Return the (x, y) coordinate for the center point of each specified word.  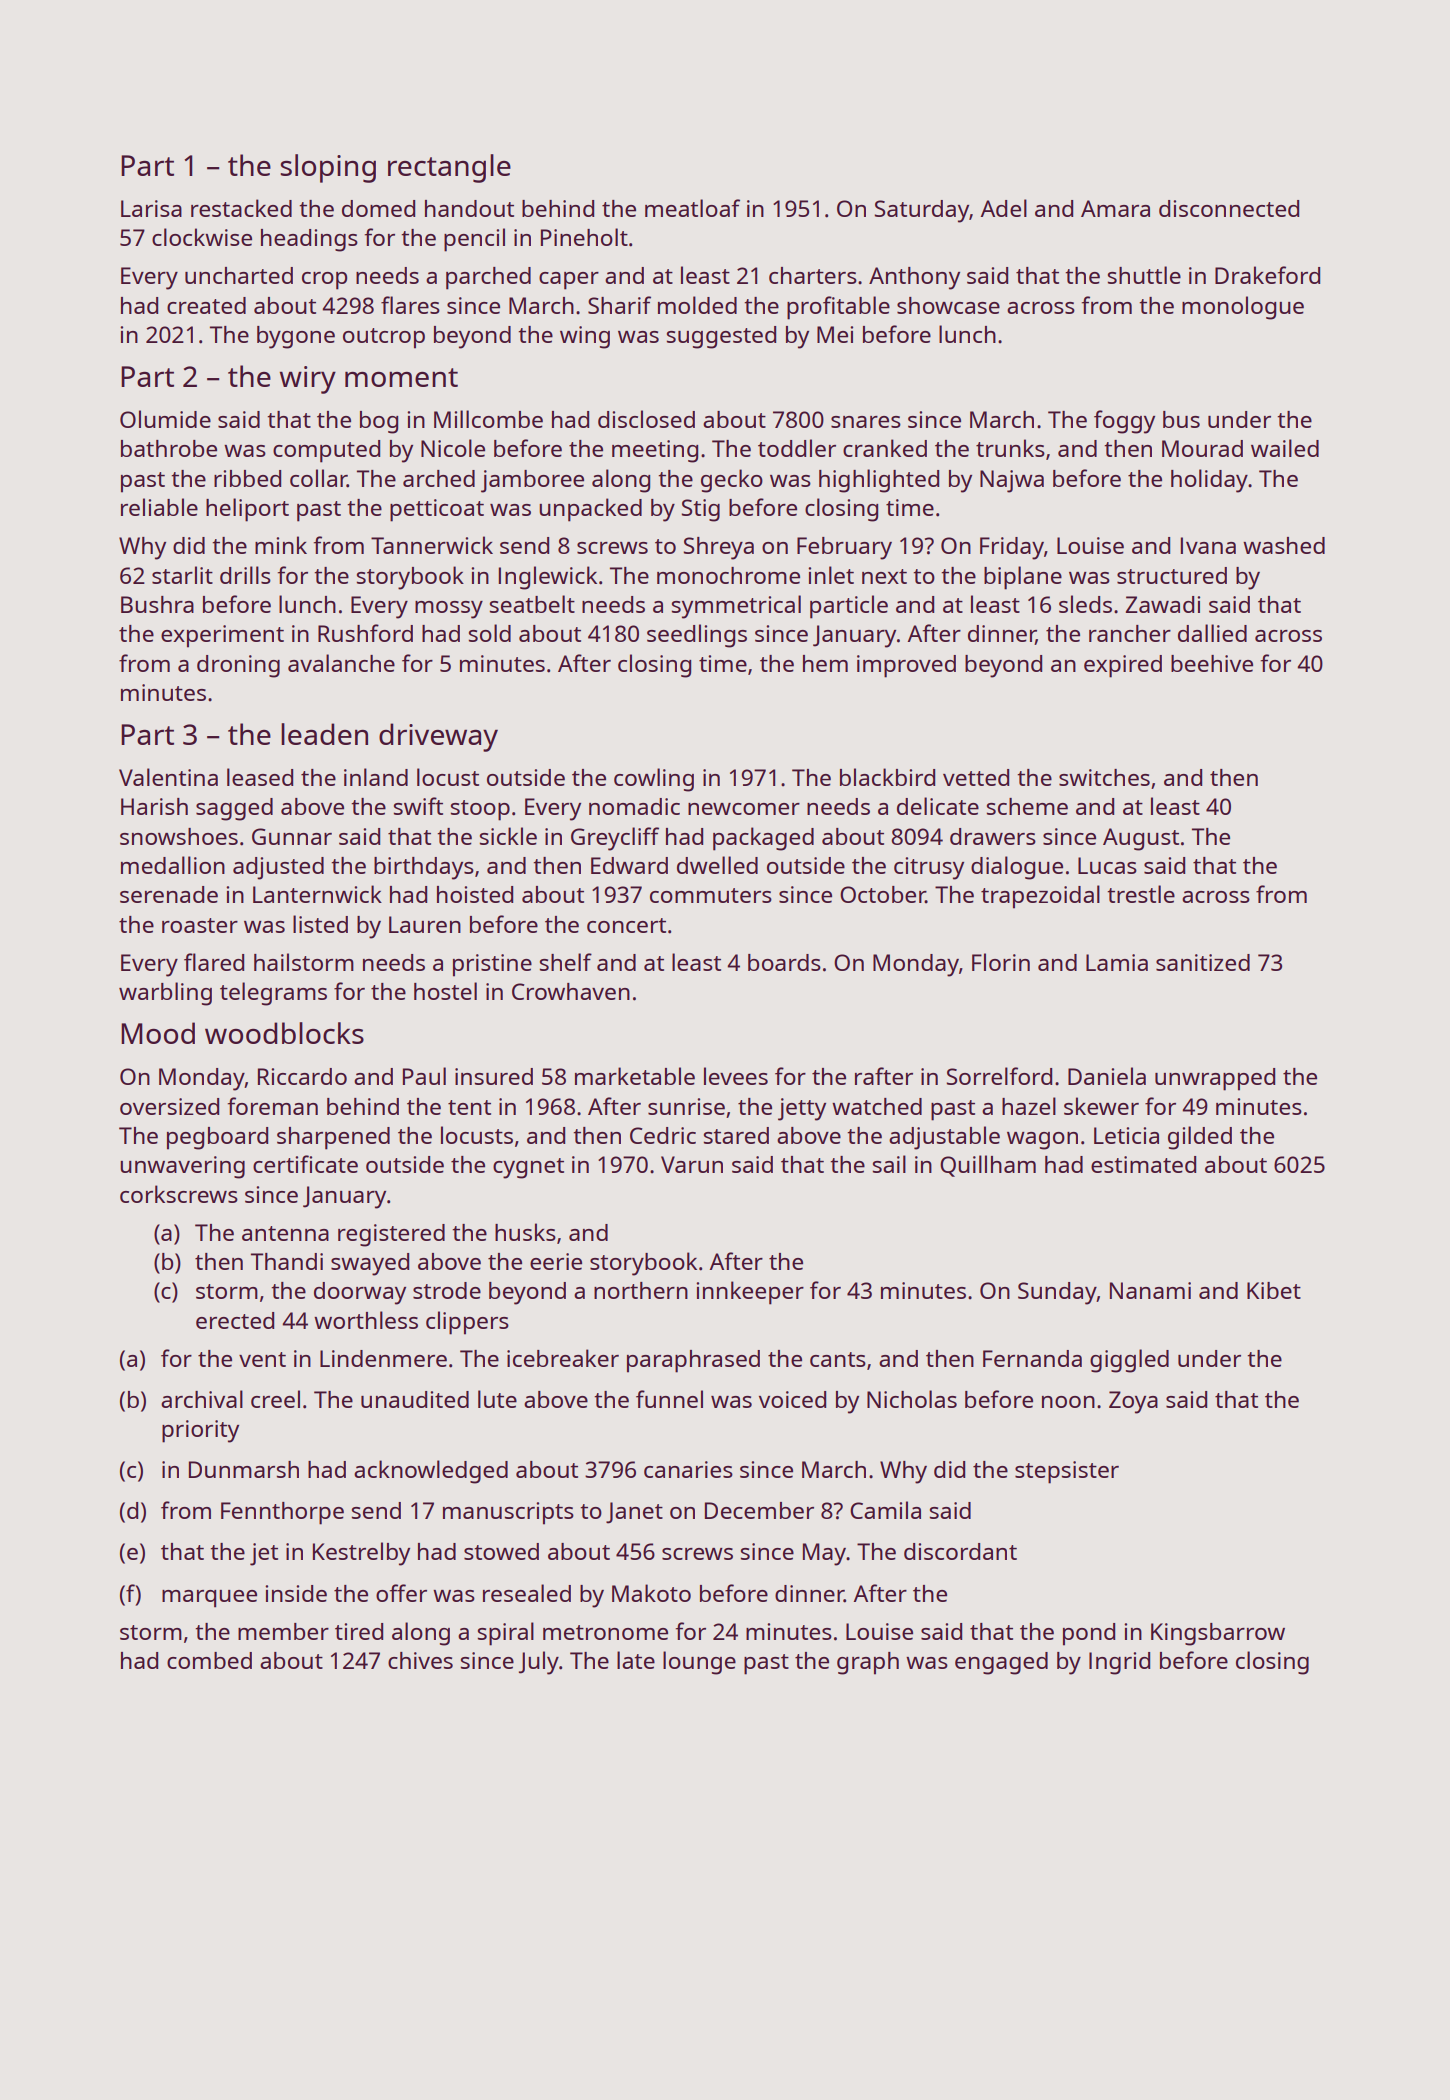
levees (736, 1076)
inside (296, 1593)
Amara (1115, 208)
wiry (307, 380)
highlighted (879, 481)
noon (1068, 1402)
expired (1123, 666)
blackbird (887, 777)
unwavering (182, 1167)
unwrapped (1215, 1079)
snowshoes (179, 836)
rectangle (449, 168)
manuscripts (508, 1513)
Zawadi (1163, 604)
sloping (328, 168)
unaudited (415, 1399)
